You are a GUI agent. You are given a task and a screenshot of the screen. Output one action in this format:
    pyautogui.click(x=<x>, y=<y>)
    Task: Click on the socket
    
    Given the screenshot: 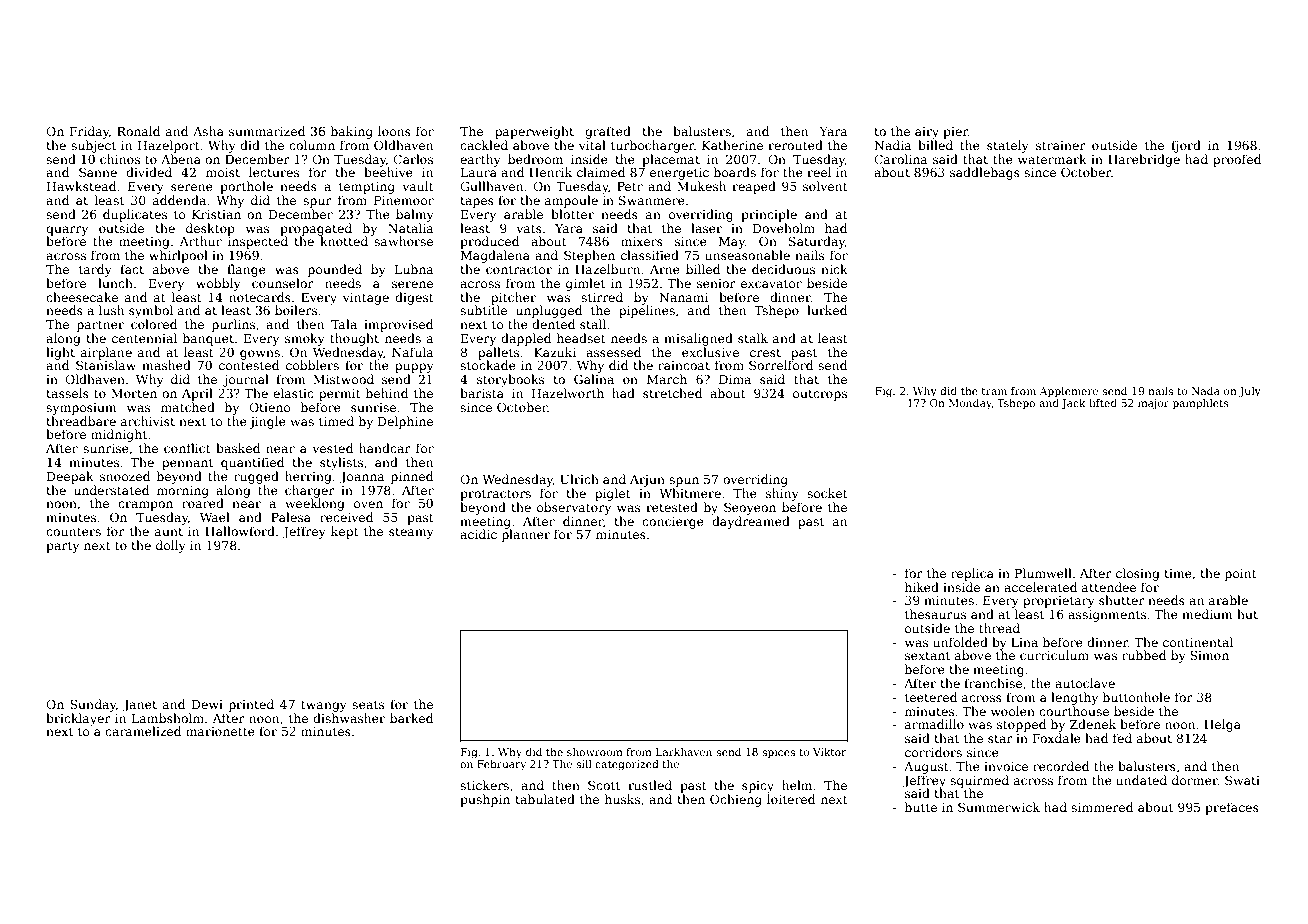 What is the action you would take?
    pyautogui.click(x=827, y=493)
